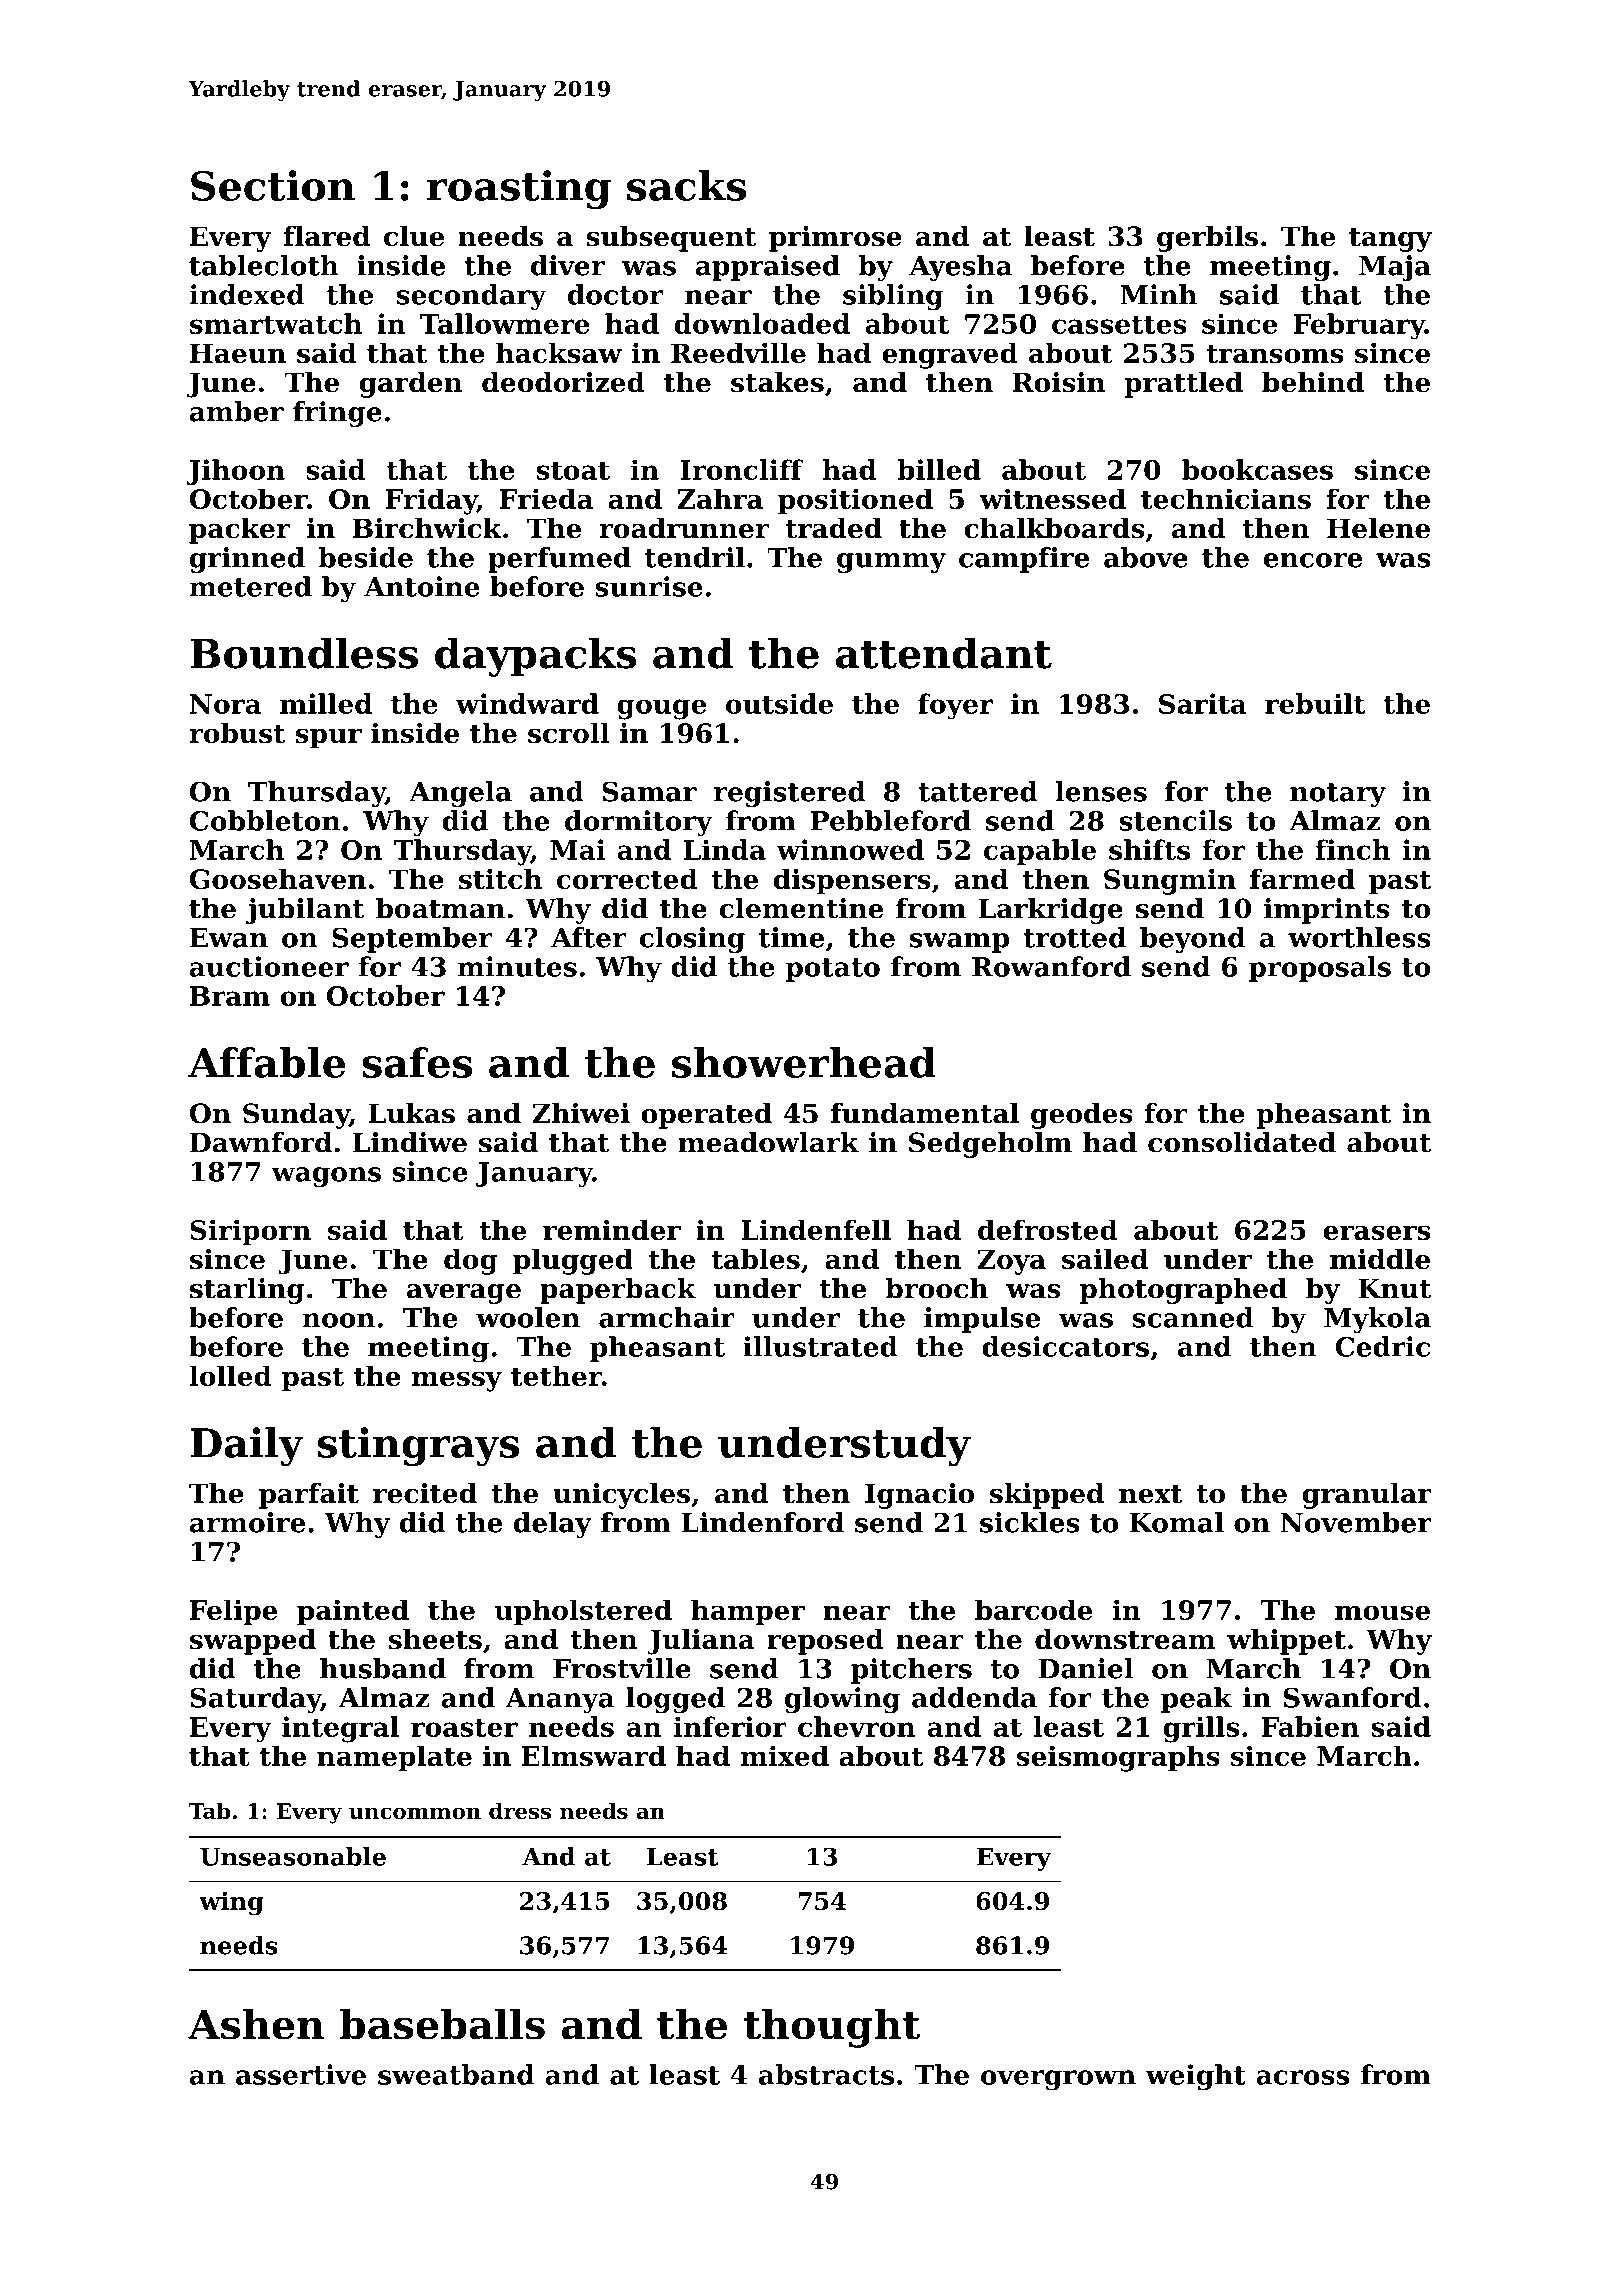 The width and height of the document is (1620, 2292). I want to click on tangy, so click(1390, 240).
